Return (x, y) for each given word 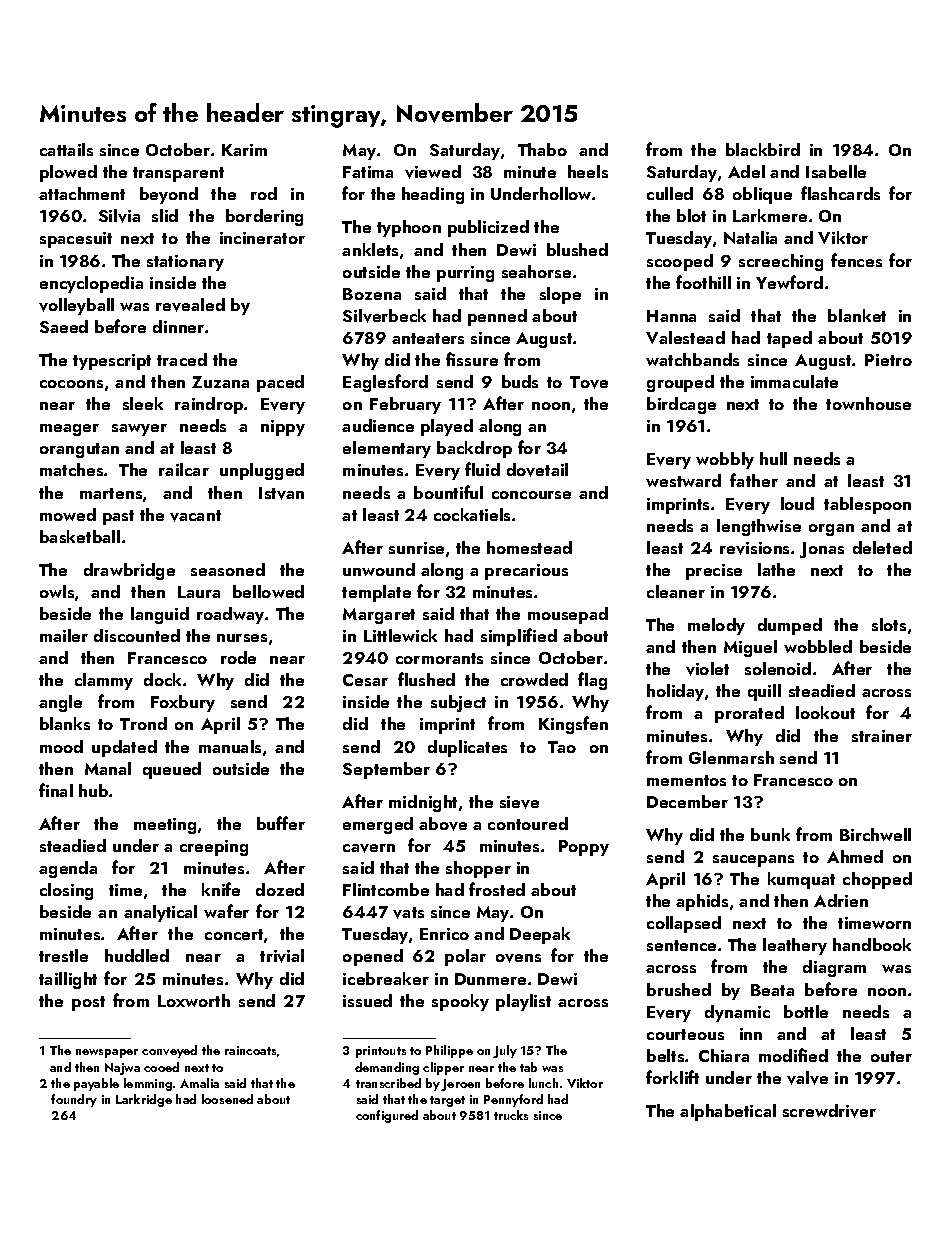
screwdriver (829, 1111)
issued (367, 1000)
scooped (680, 262)
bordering (264, 217)
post (88, 1003)
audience (378, 425)
